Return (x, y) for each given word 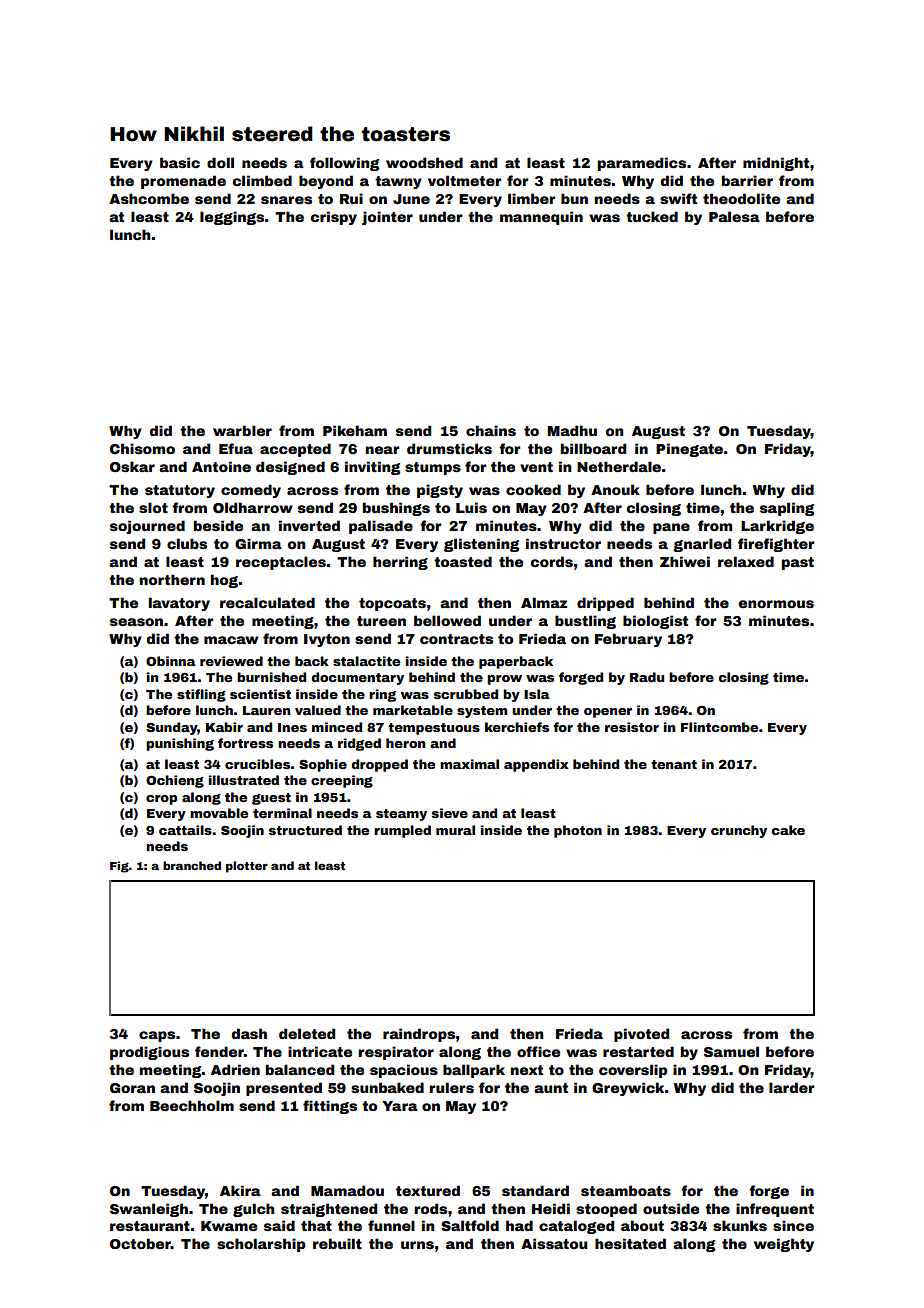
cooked (533, 489)
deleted (307, 1033)
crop (161, 800)
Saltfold (470, 1225)
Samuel (731, 1051)
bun (574, 198)
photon (578, 831)
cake (788, 830)
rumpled (402, 831)
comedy (251, 491)
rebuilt (337, 1243)
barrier (747, 180)
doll (220, 162)
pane (671, 528)
